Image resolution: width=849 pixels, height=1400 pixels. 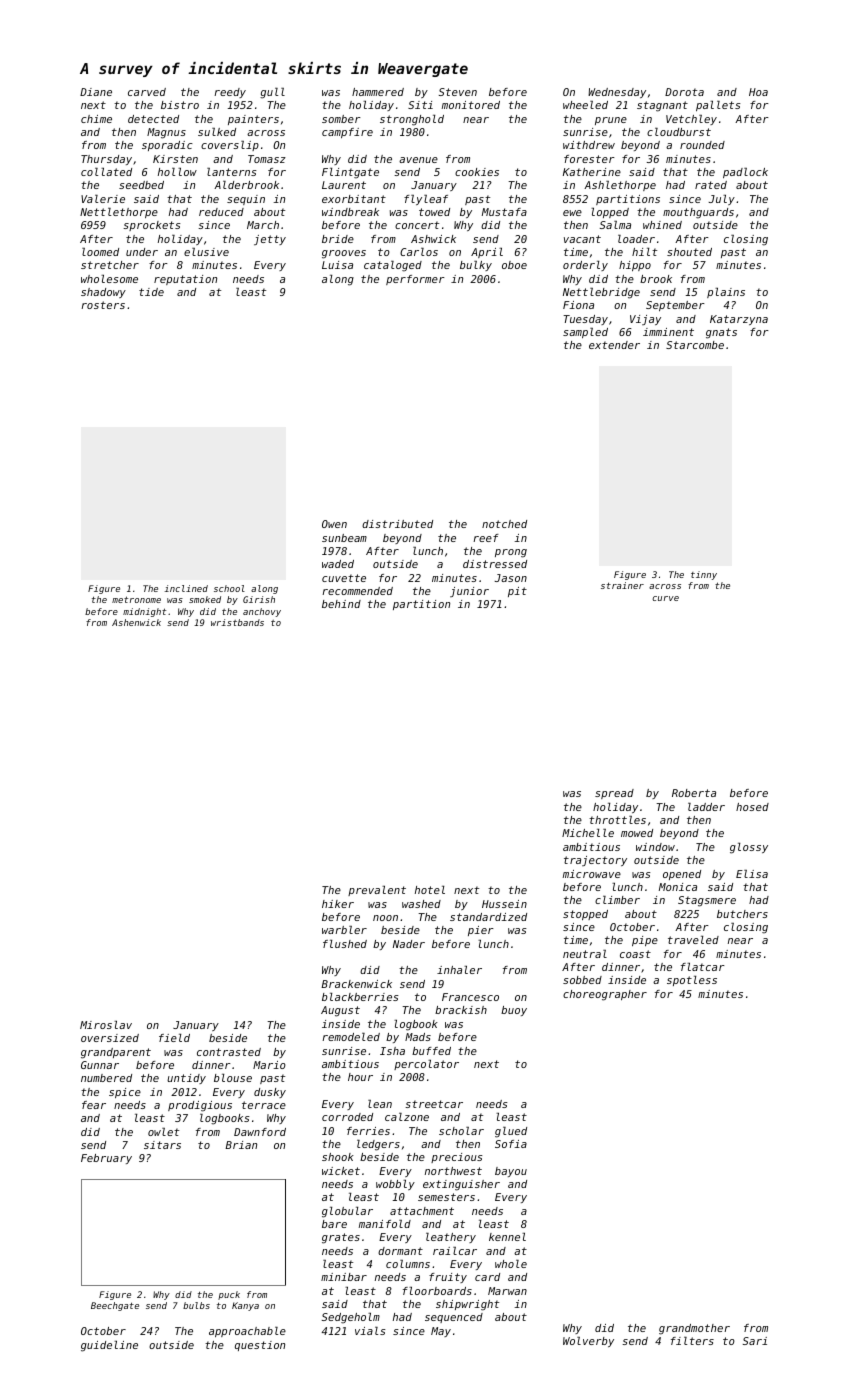 What do you see at coordinates (341, 604) in the screenshot?
I see `behind` at bounding box center [341, 604].
